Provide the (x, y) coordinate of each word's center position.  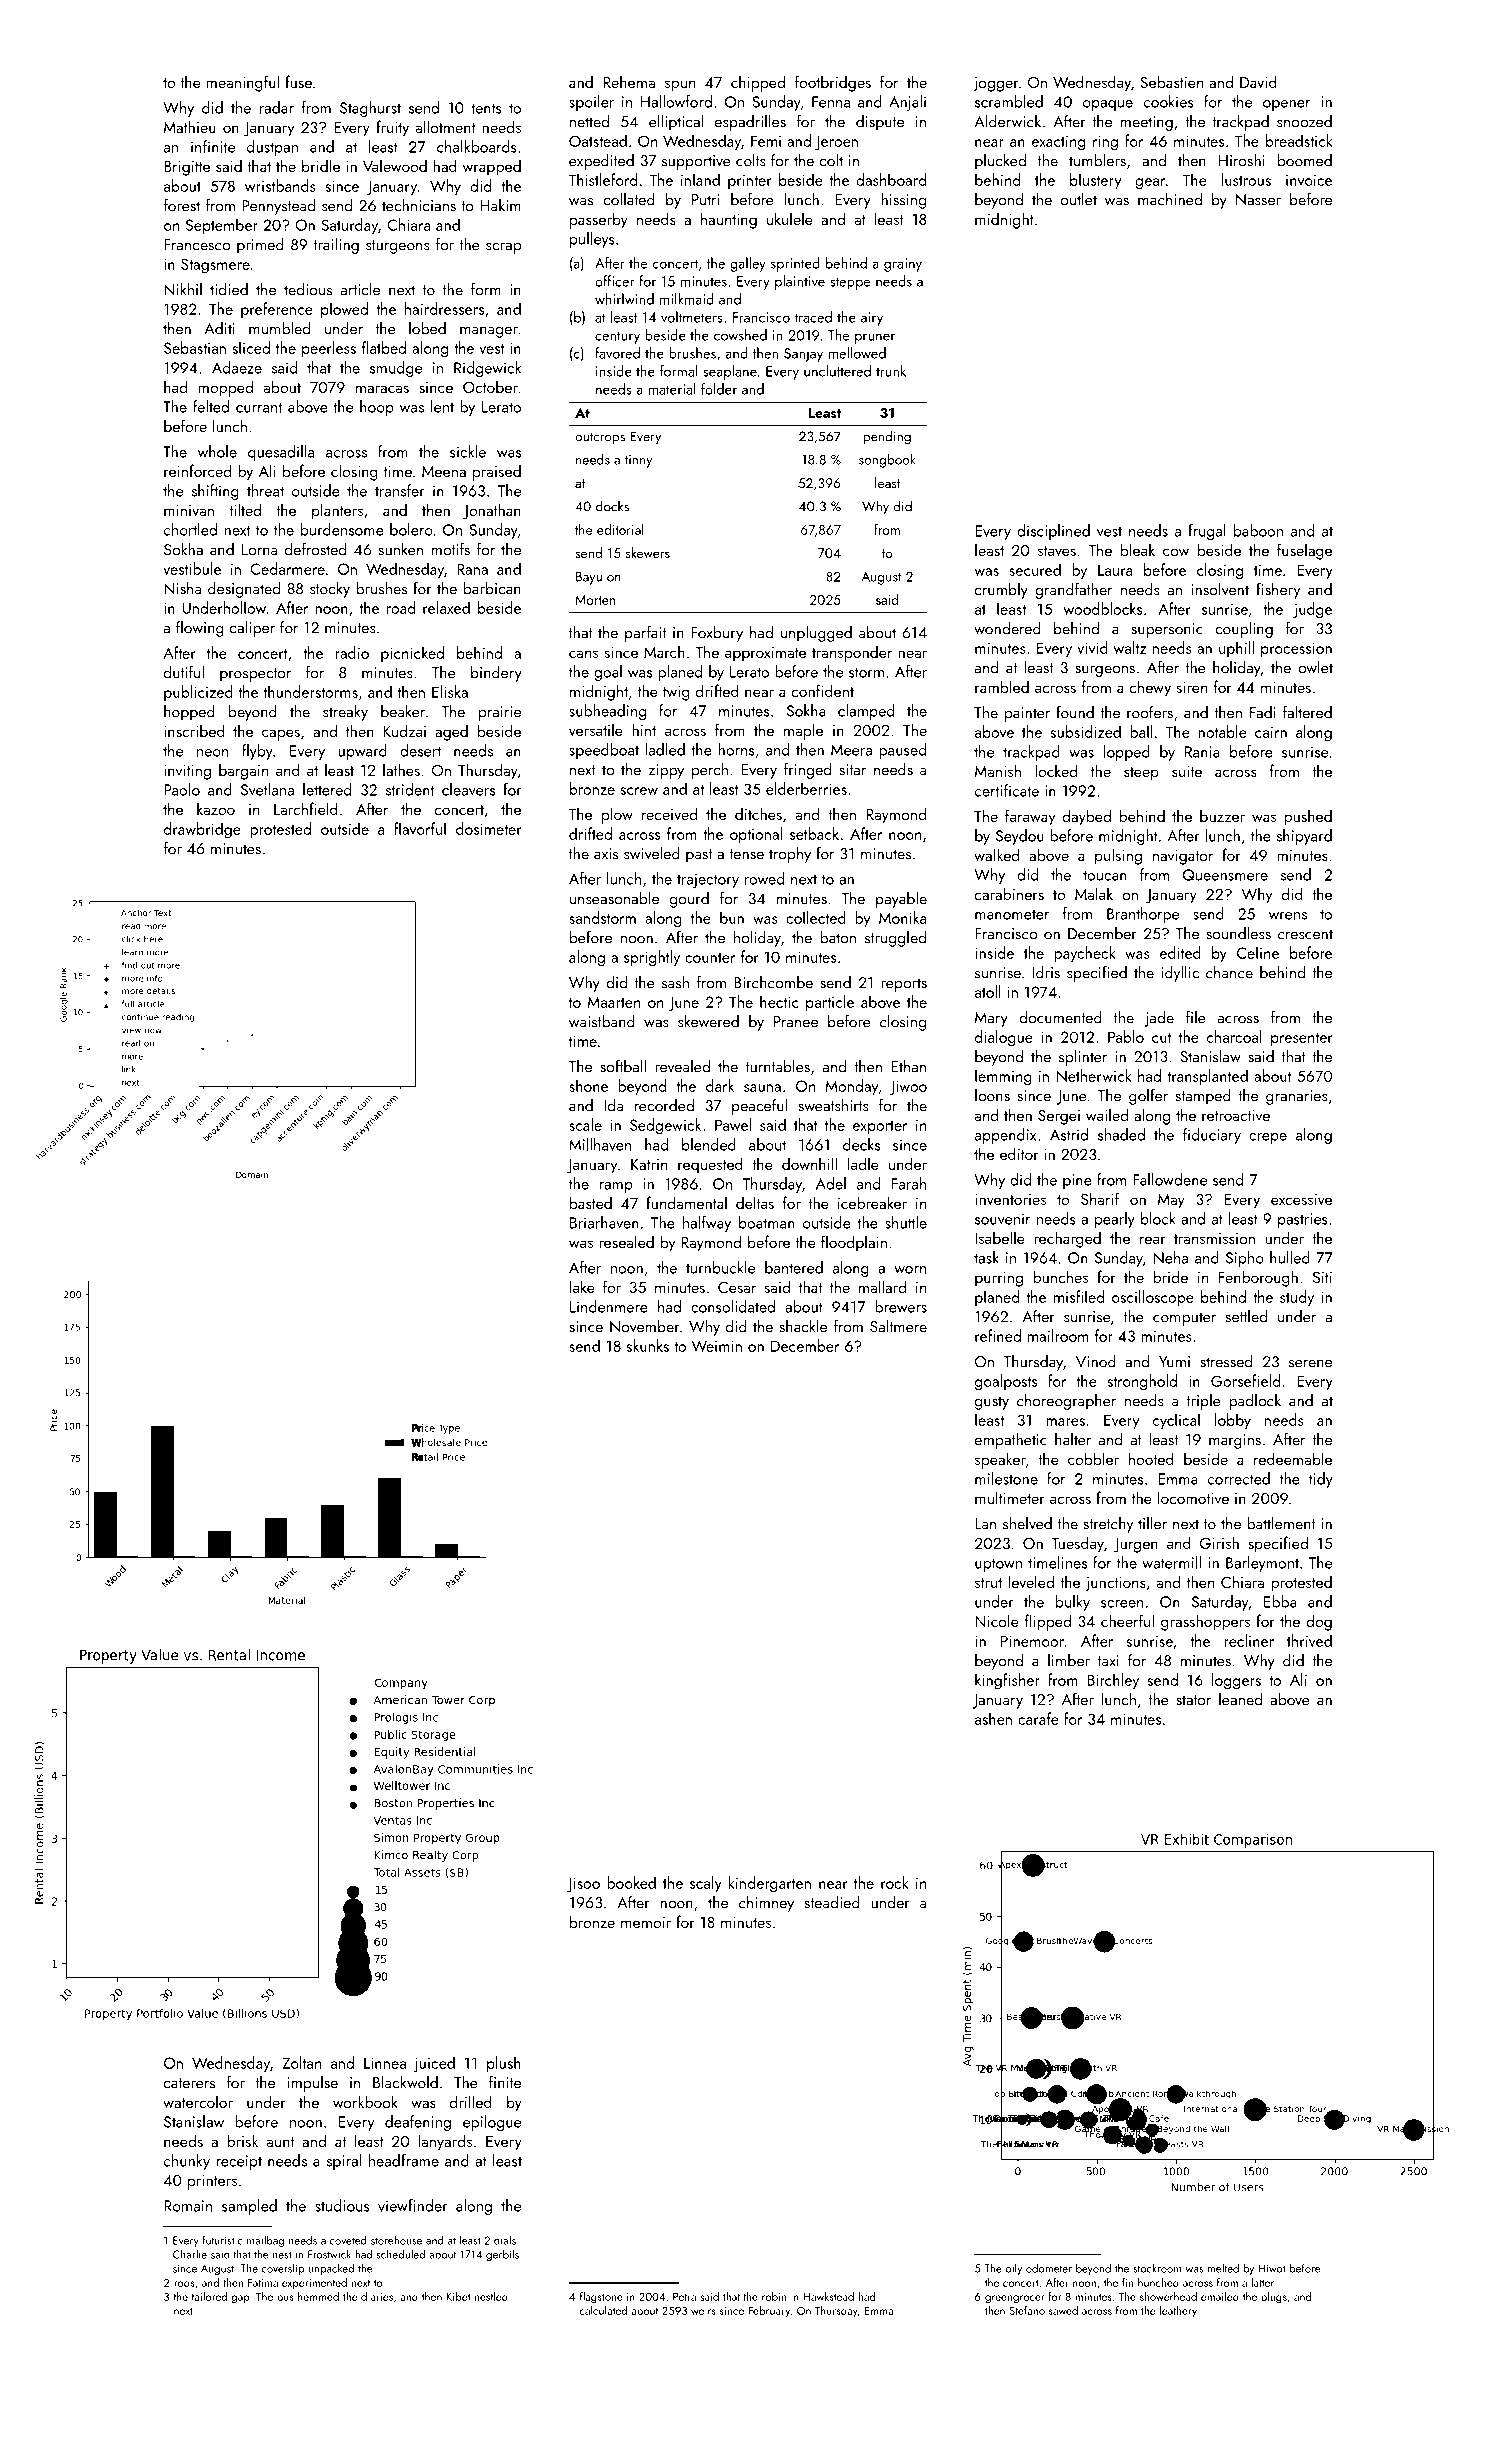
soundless (1239, 933)
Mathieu (190, 126)
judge (1312, 610)
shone (588, 1085)
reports (904, 985)
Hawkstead (828, 2296)
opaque (1108, 105)
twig (676, 693)
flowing (200, 629)
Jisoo (583, 1884)
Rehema (629, 81)
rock (895, 1882)
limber (1069, 1660)
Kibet (458, 2296)
